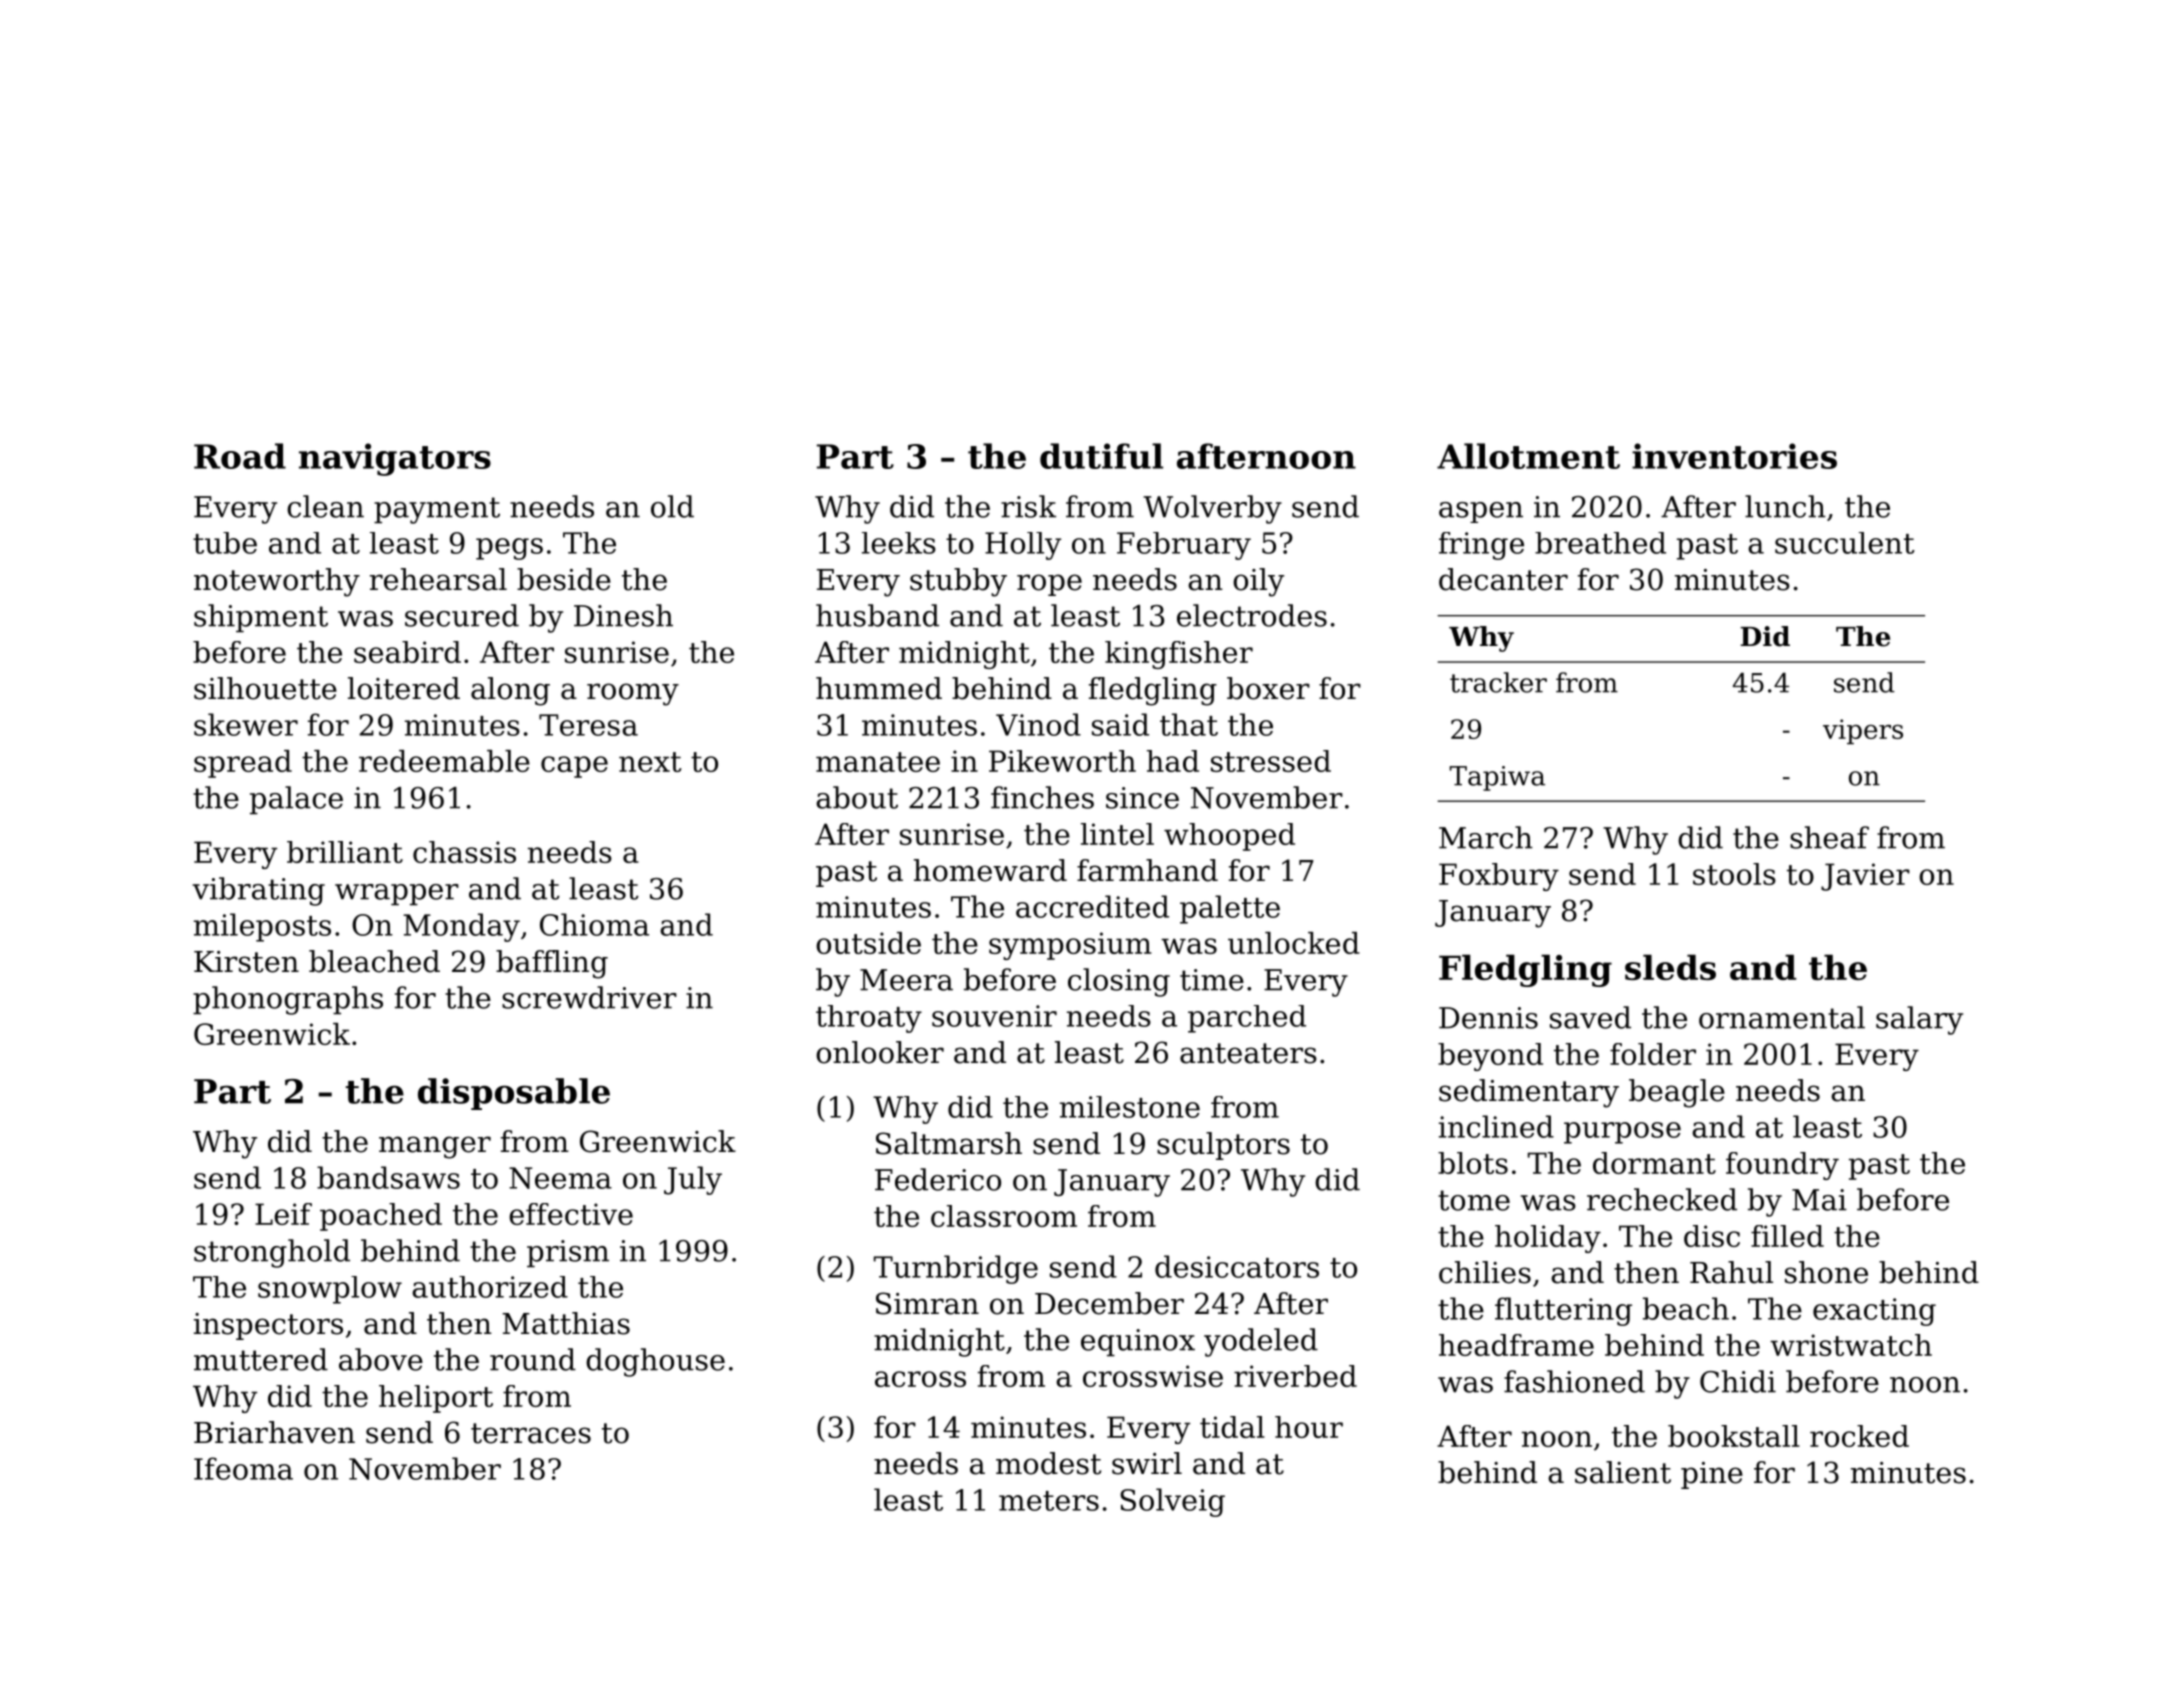 Image resolution: width=2178 pixels, height=1683 pixels. What do you see at coordinates (246, 724) in the screenshot?
I see `skewer` at bounding box center [246, 724].
